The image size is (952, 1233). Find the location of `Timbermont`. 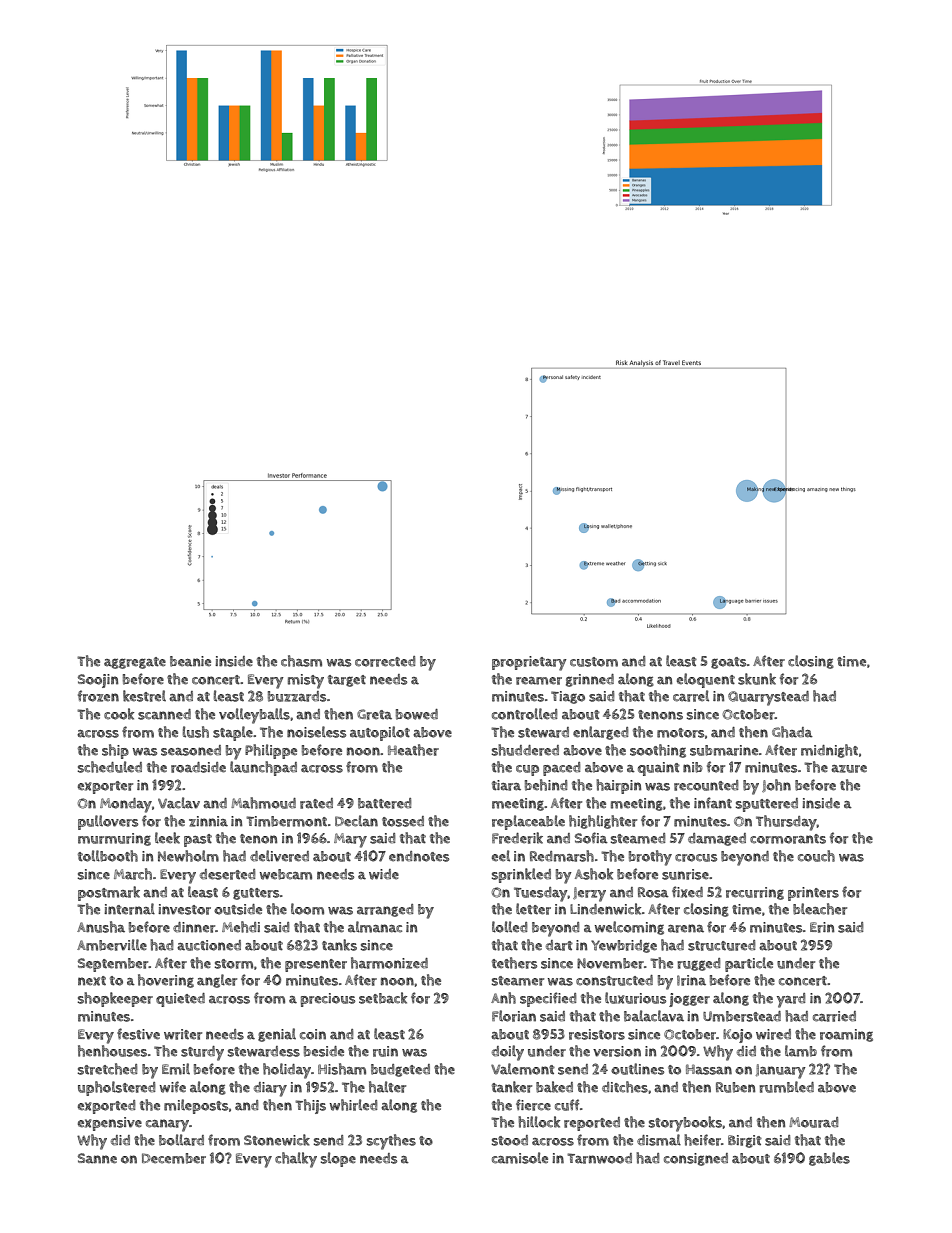

Timbermont is located at coordinates (286, 821).
